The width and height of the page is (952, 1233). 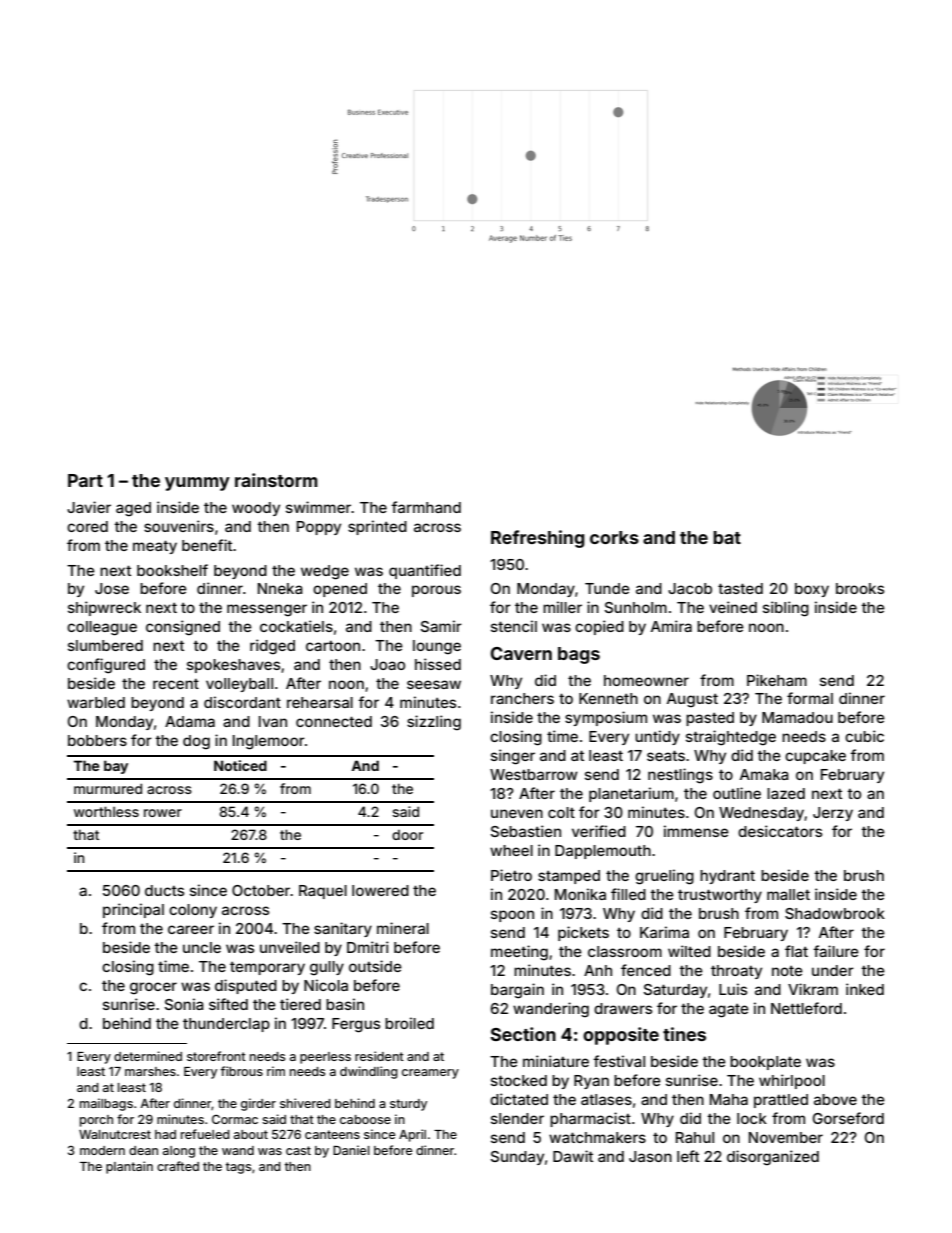 What do you see at coordinates (408, 1105) in the page?
I see `sturdy` at bounding box center [408, 1105].
